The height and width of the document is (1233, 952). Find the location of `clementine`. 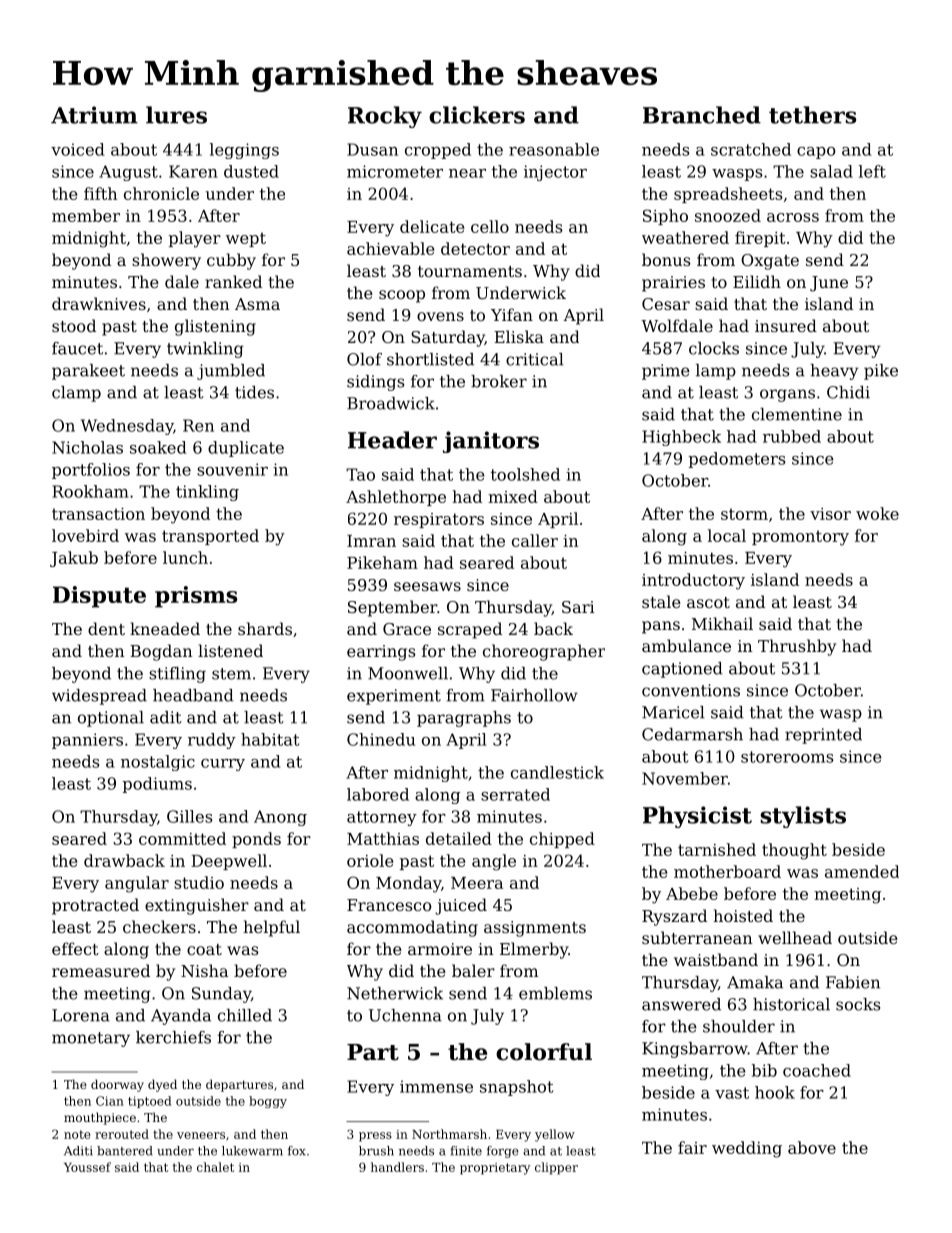

clementine is located at coordinates (797, 414).
